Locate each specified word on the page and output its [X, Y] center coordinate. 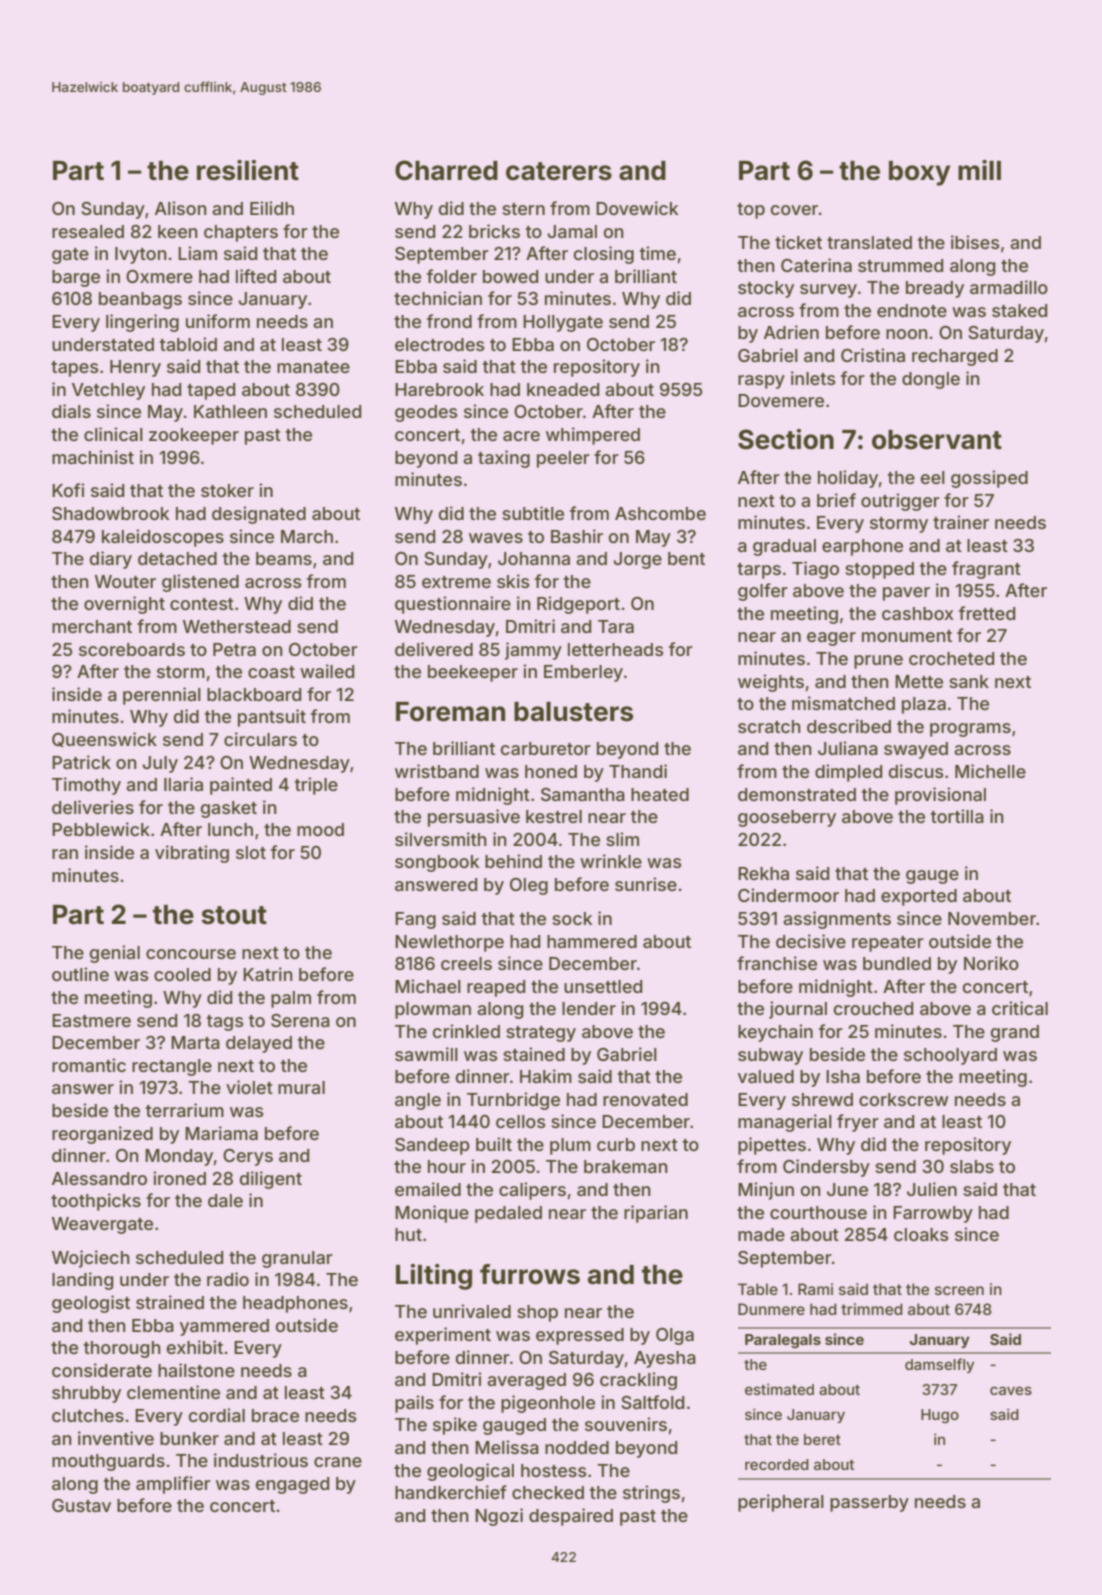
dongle [931, 380]
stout [234, 915]
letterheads [615, 649]
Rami [815, 1289]
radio [228, 1279]
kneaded [563, 389]
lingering [142, 323]
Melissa [507, 1447]
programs [970, 730]
